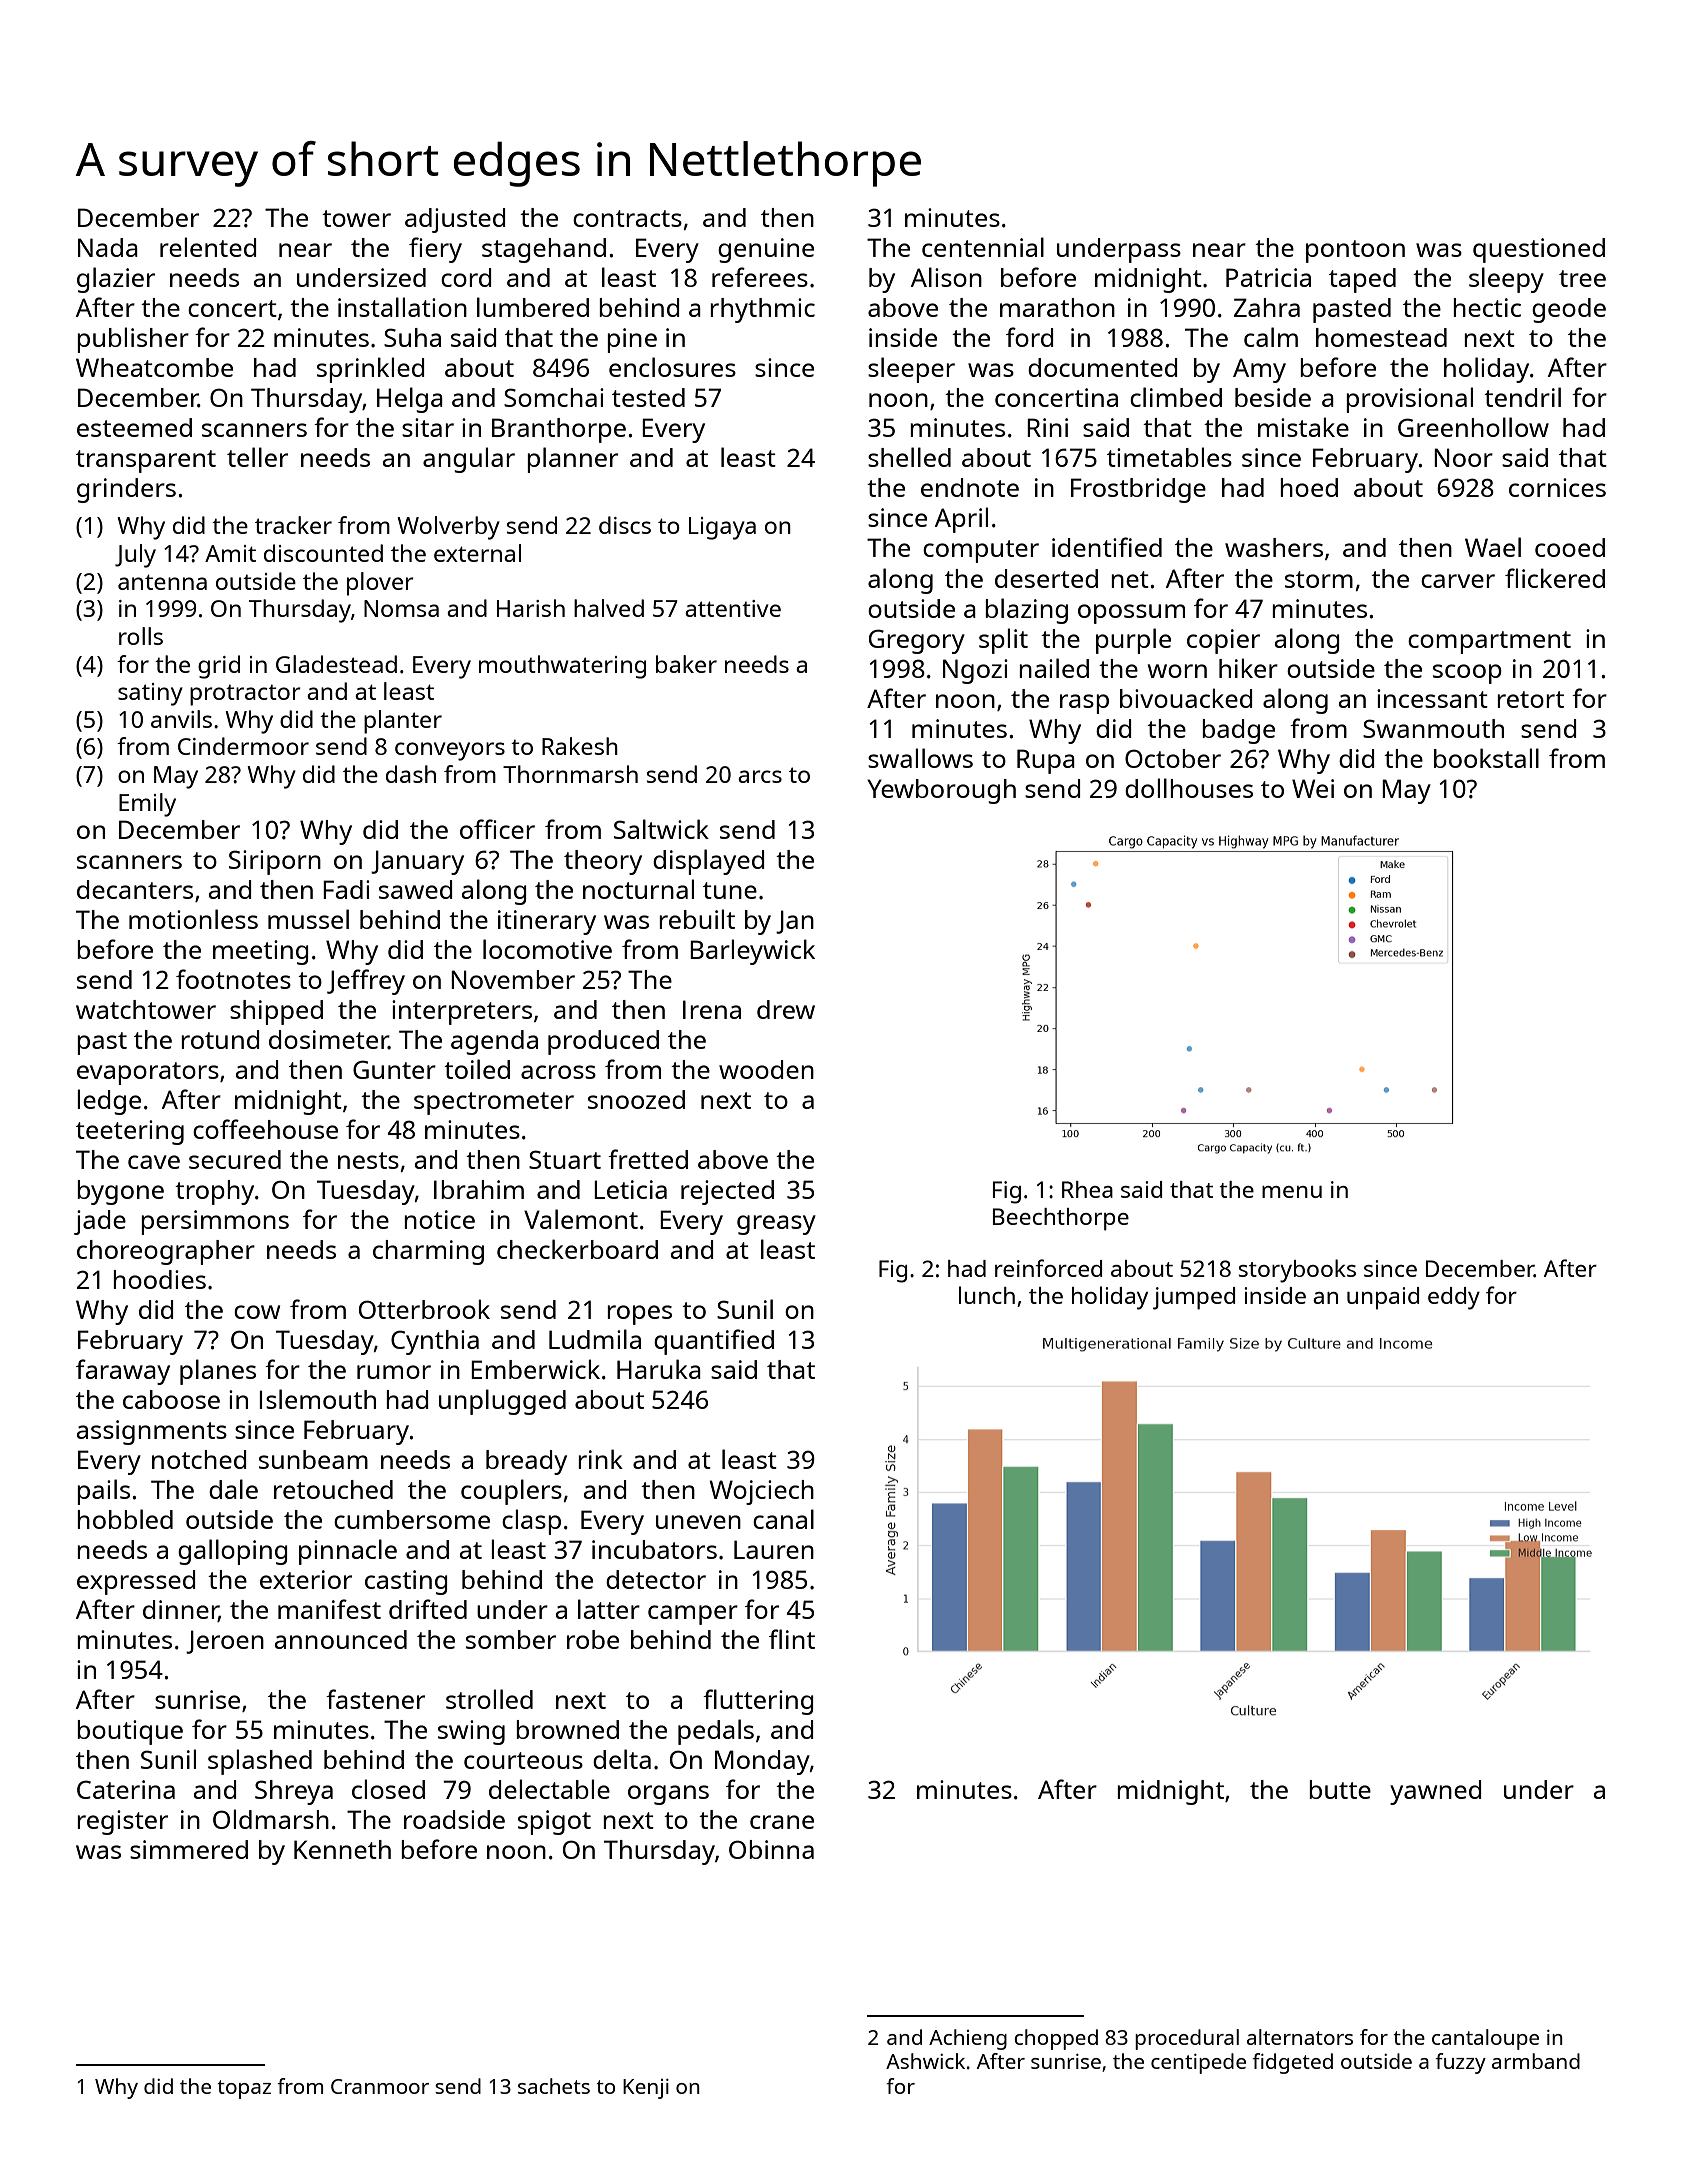  I want to click on Otterbrook, so click(424, 1309).
